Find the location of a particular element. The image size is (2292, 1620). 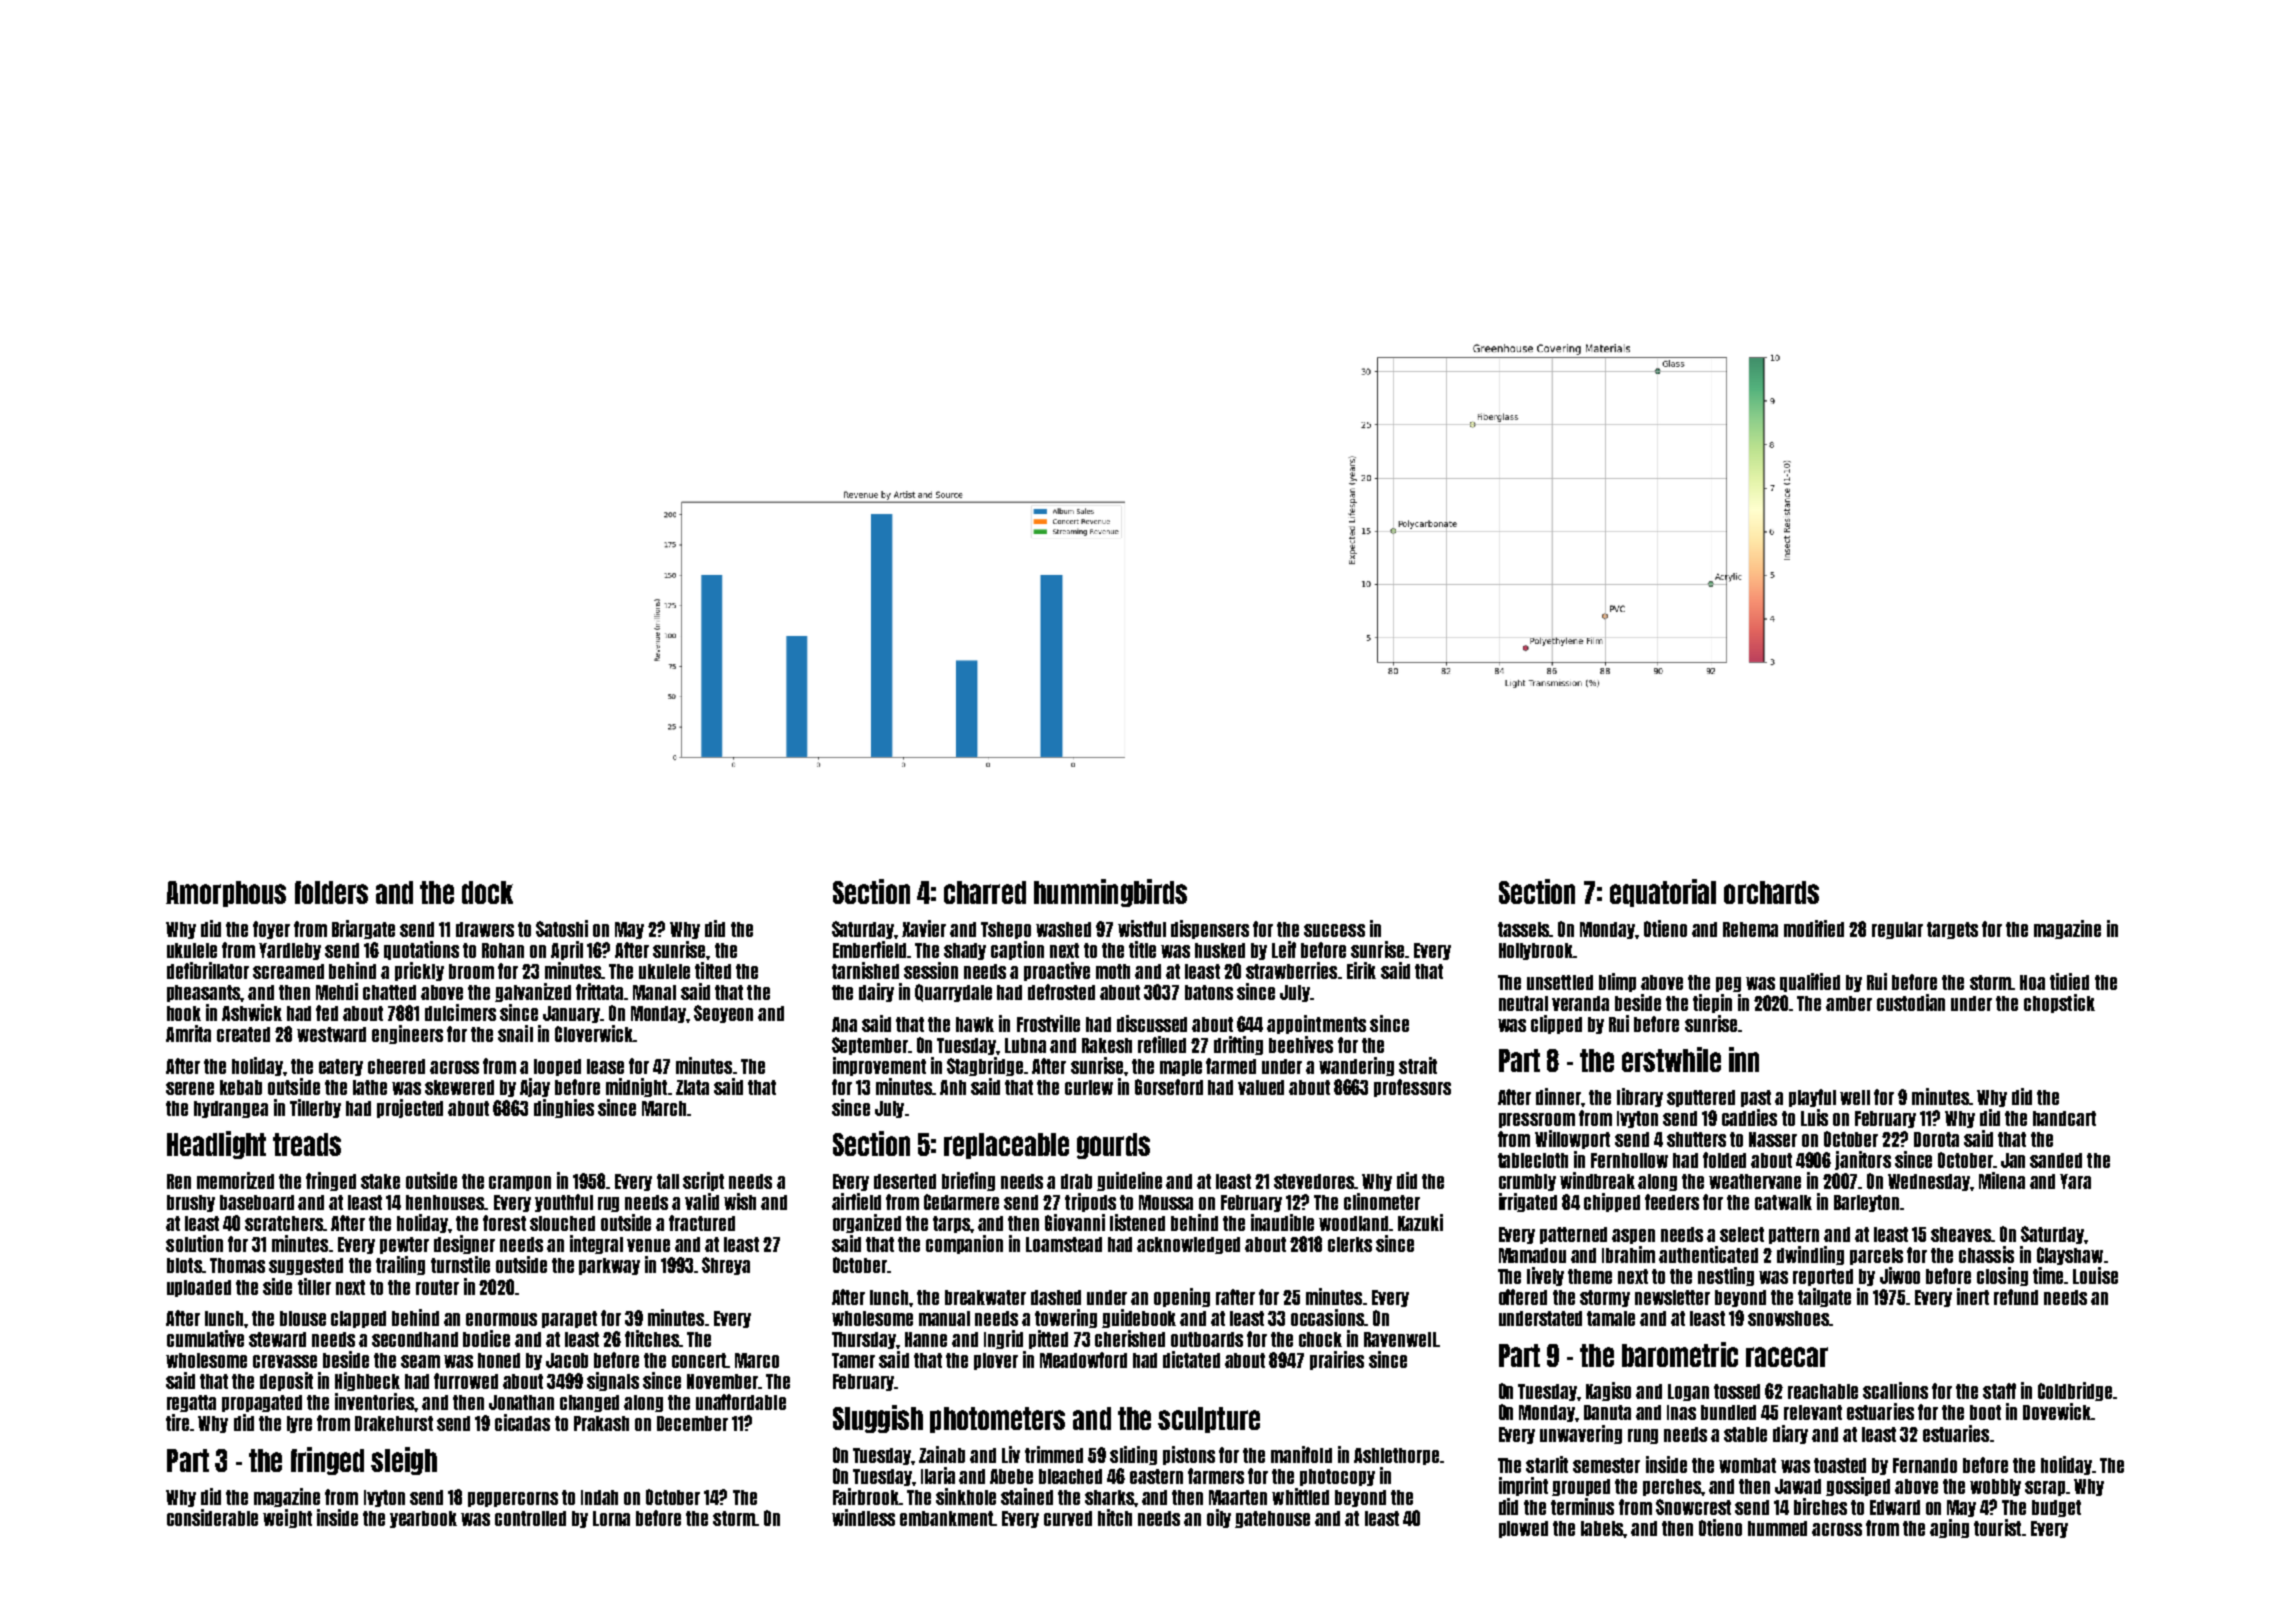

tarps is located at coordinates (951, 1224).
